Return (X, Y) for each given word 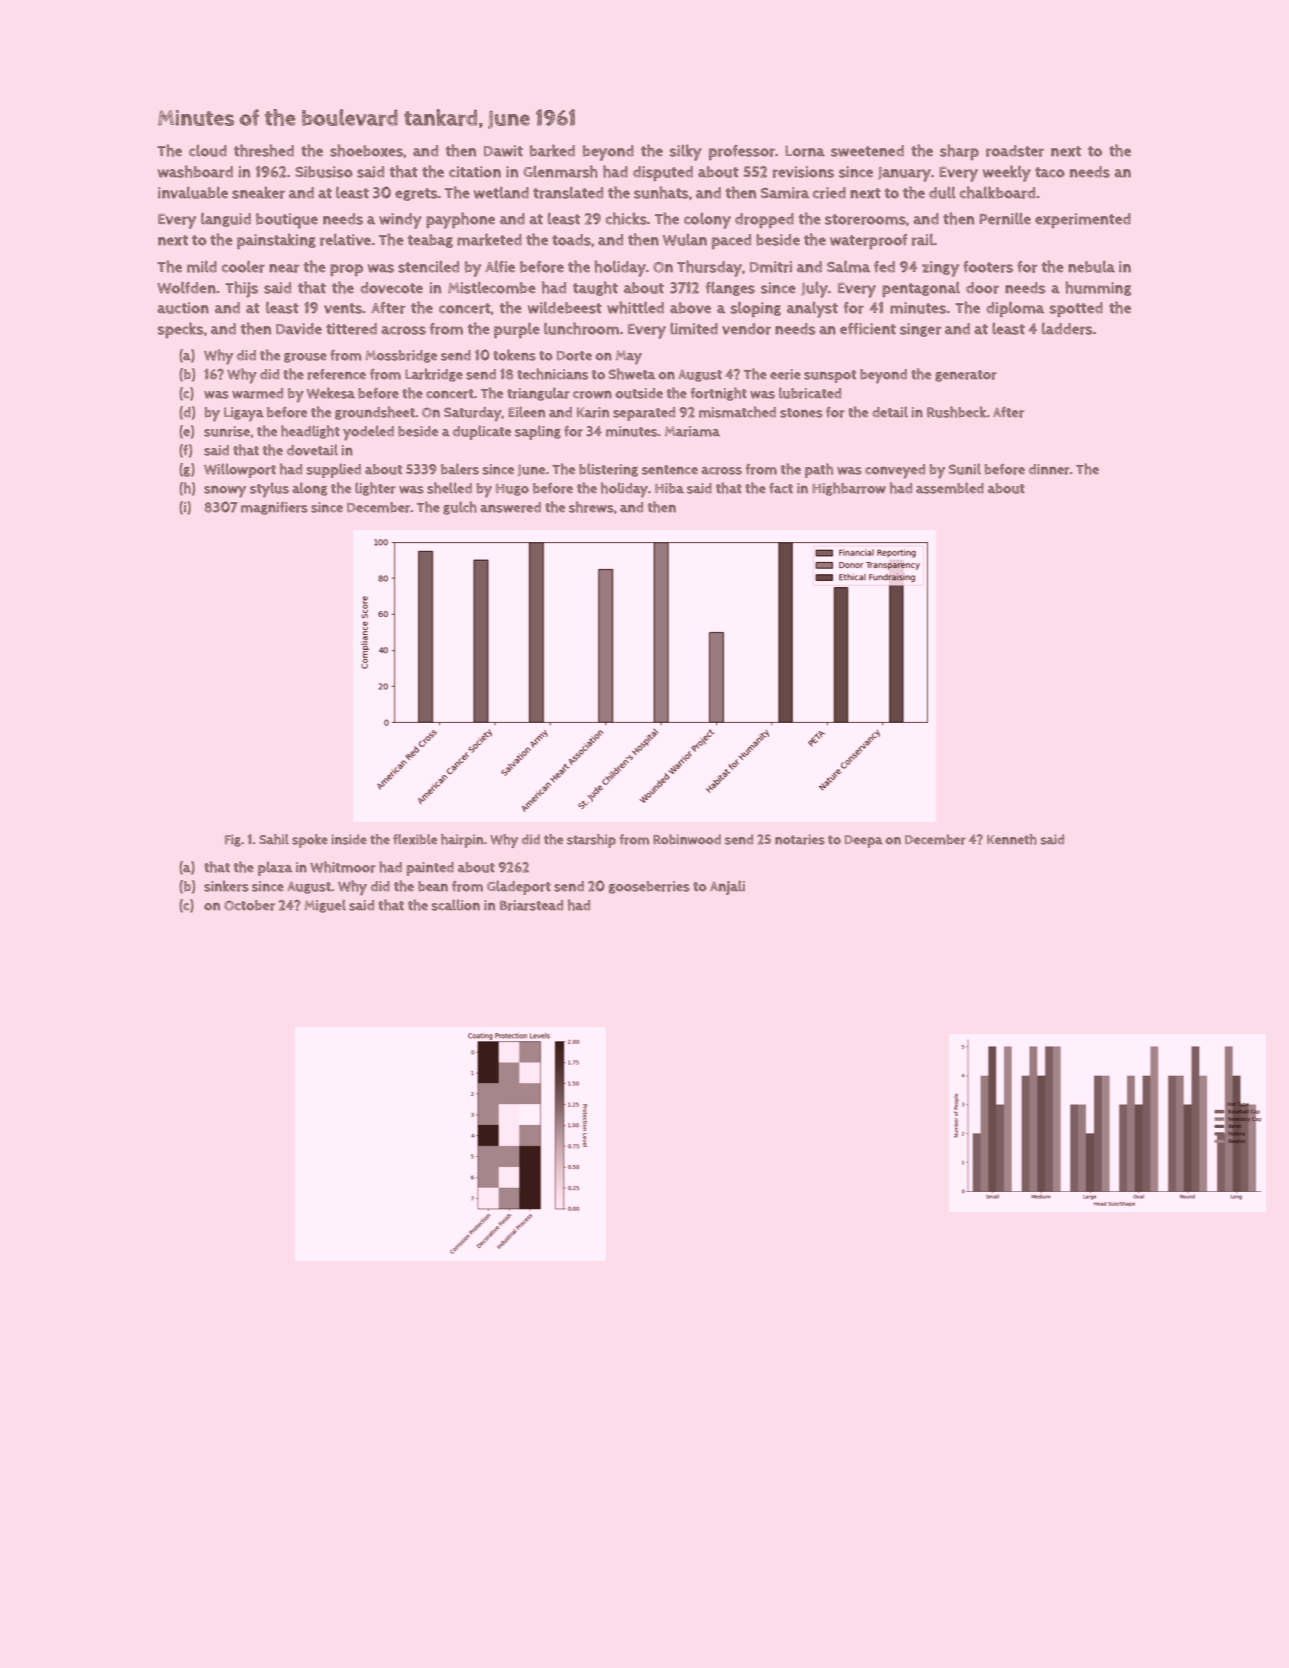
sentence (670, 470)
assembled (950, 488)
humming (1098, 288)
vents (343, 308)
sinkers (226, 886)
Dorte (574, 356)
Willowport (240, 470)
